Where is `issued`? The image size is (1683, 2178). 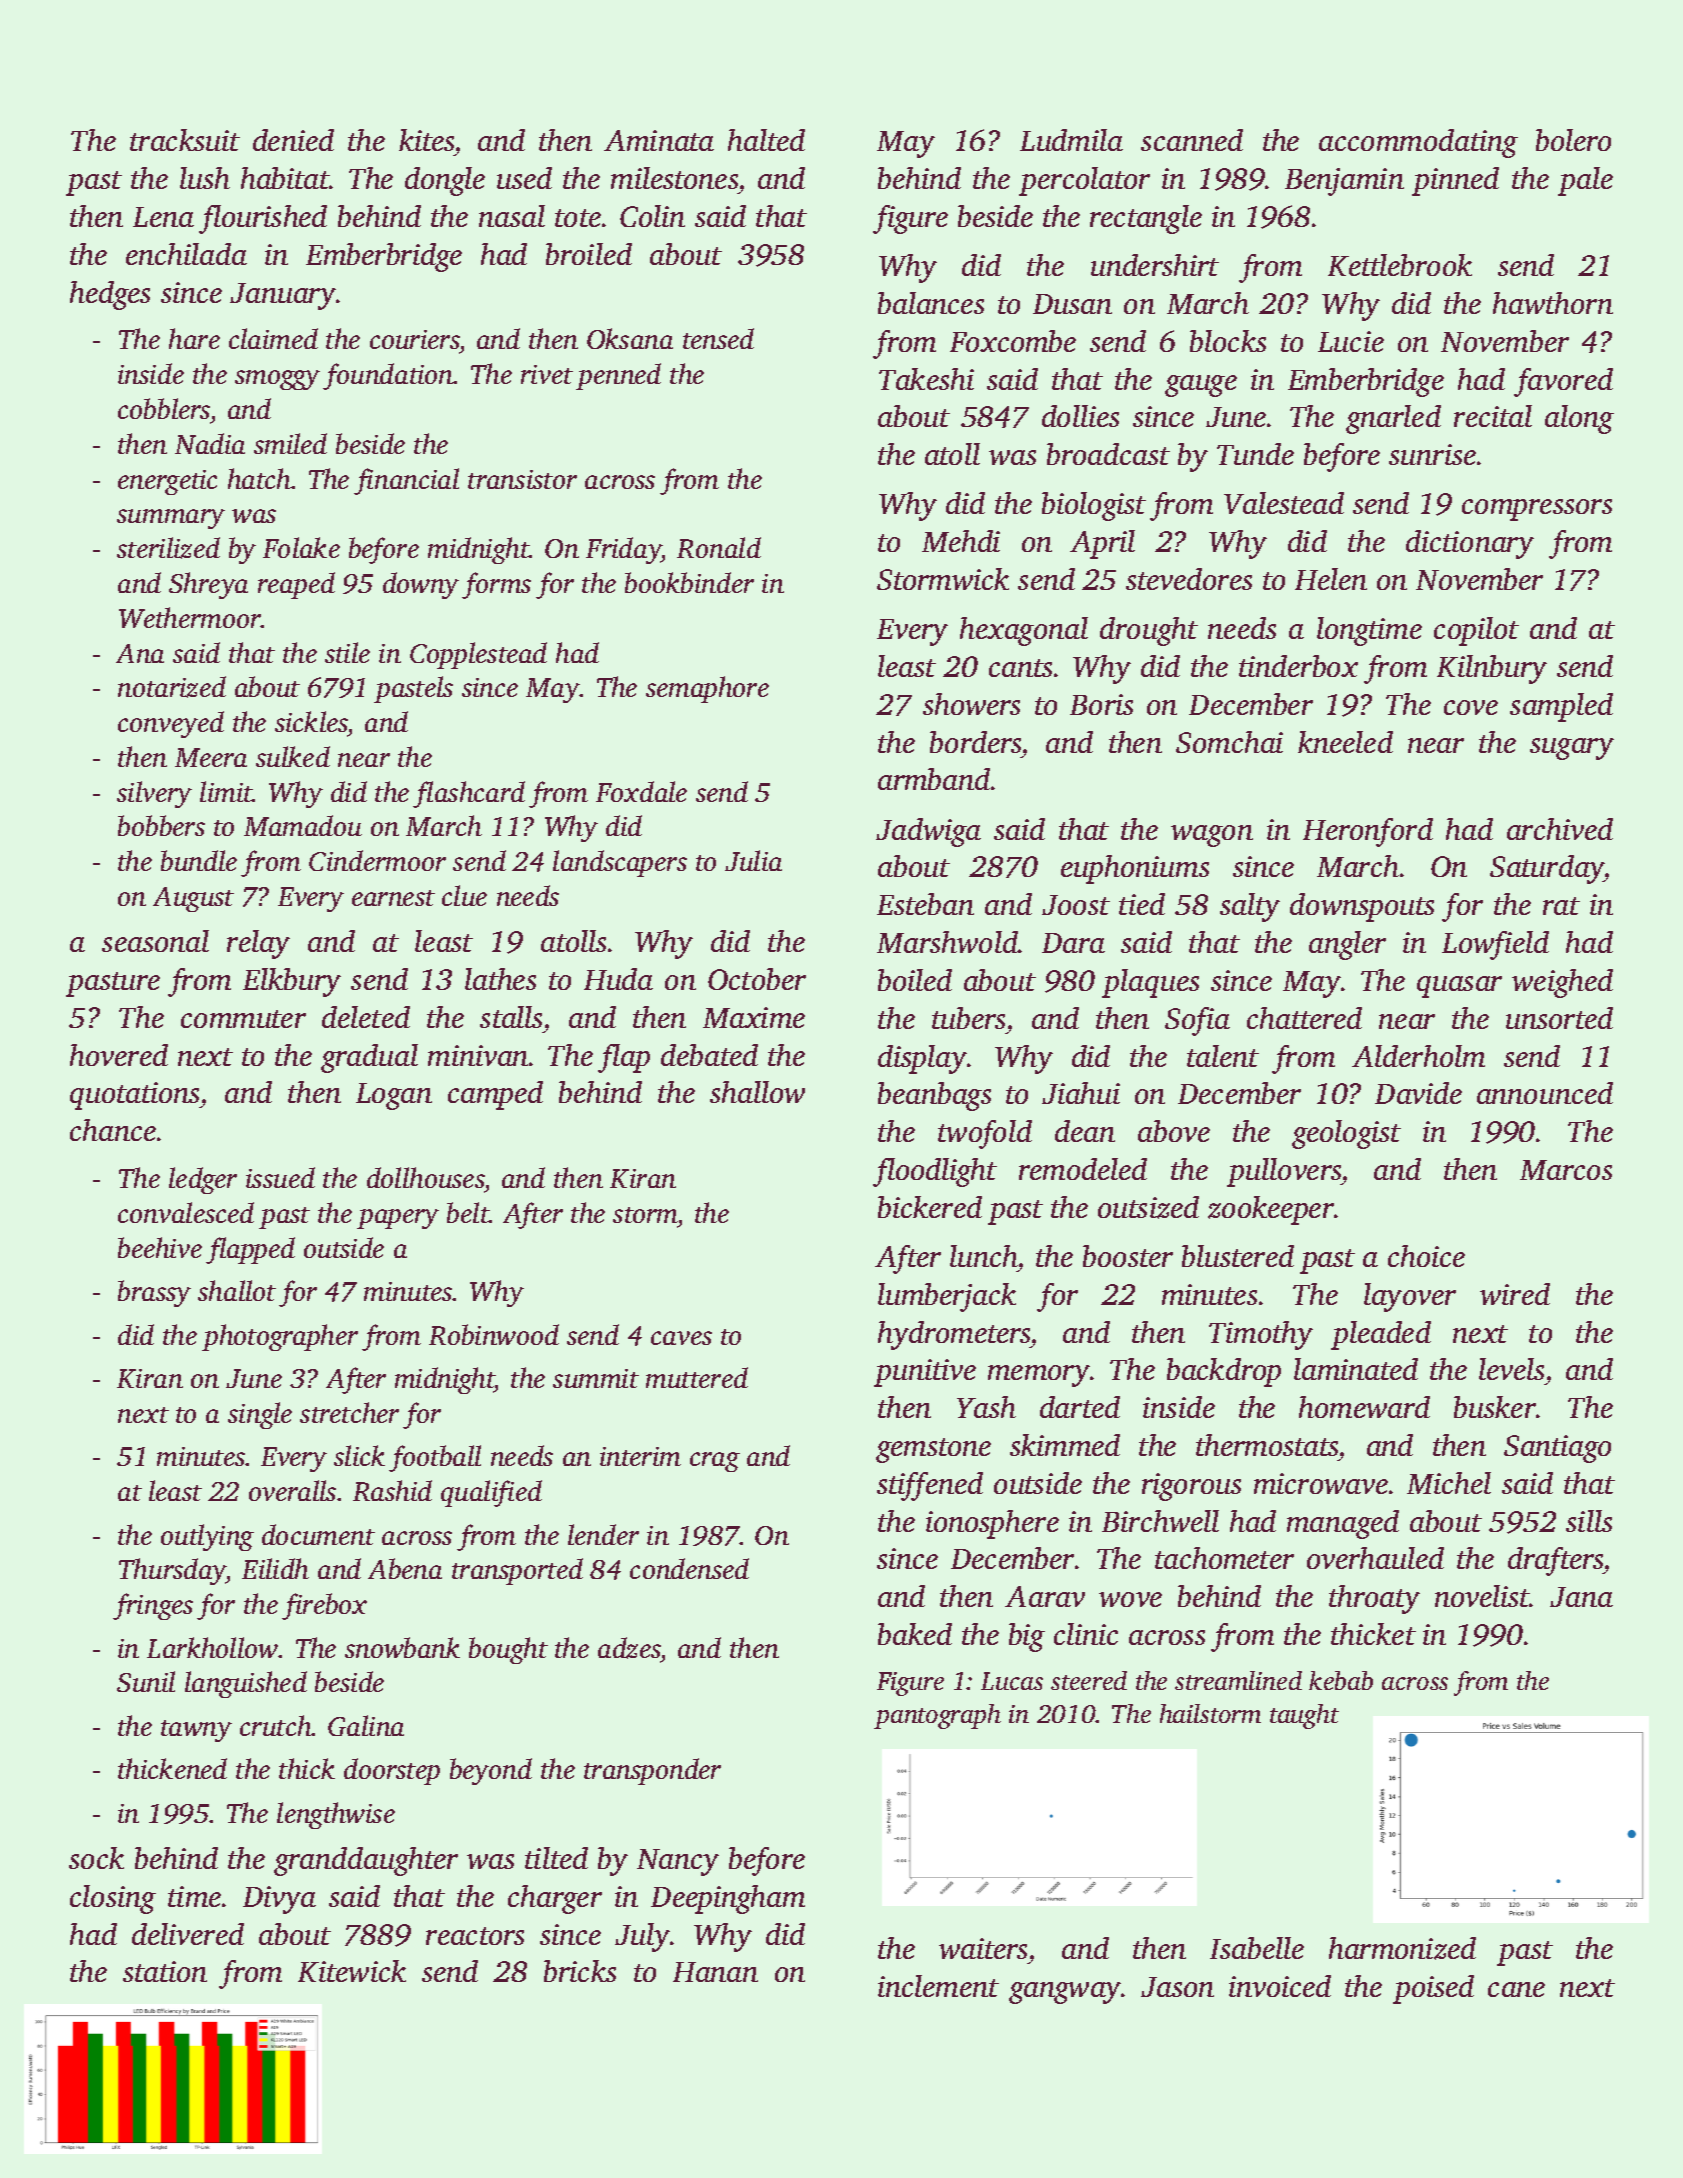
issued is located at coordinates (280, 1177).
